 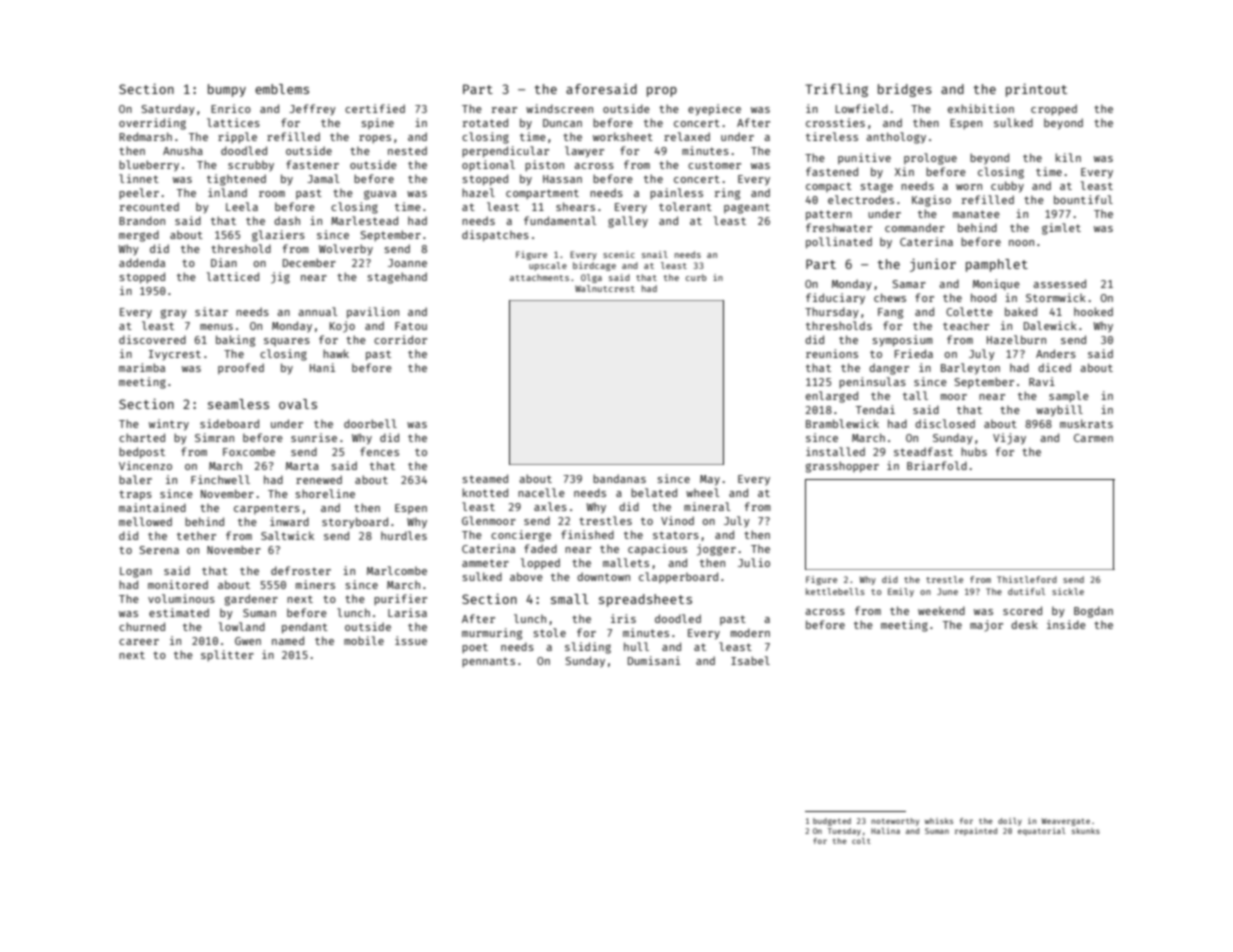 I want to click on budgeted, so click(x=832, y=822).
